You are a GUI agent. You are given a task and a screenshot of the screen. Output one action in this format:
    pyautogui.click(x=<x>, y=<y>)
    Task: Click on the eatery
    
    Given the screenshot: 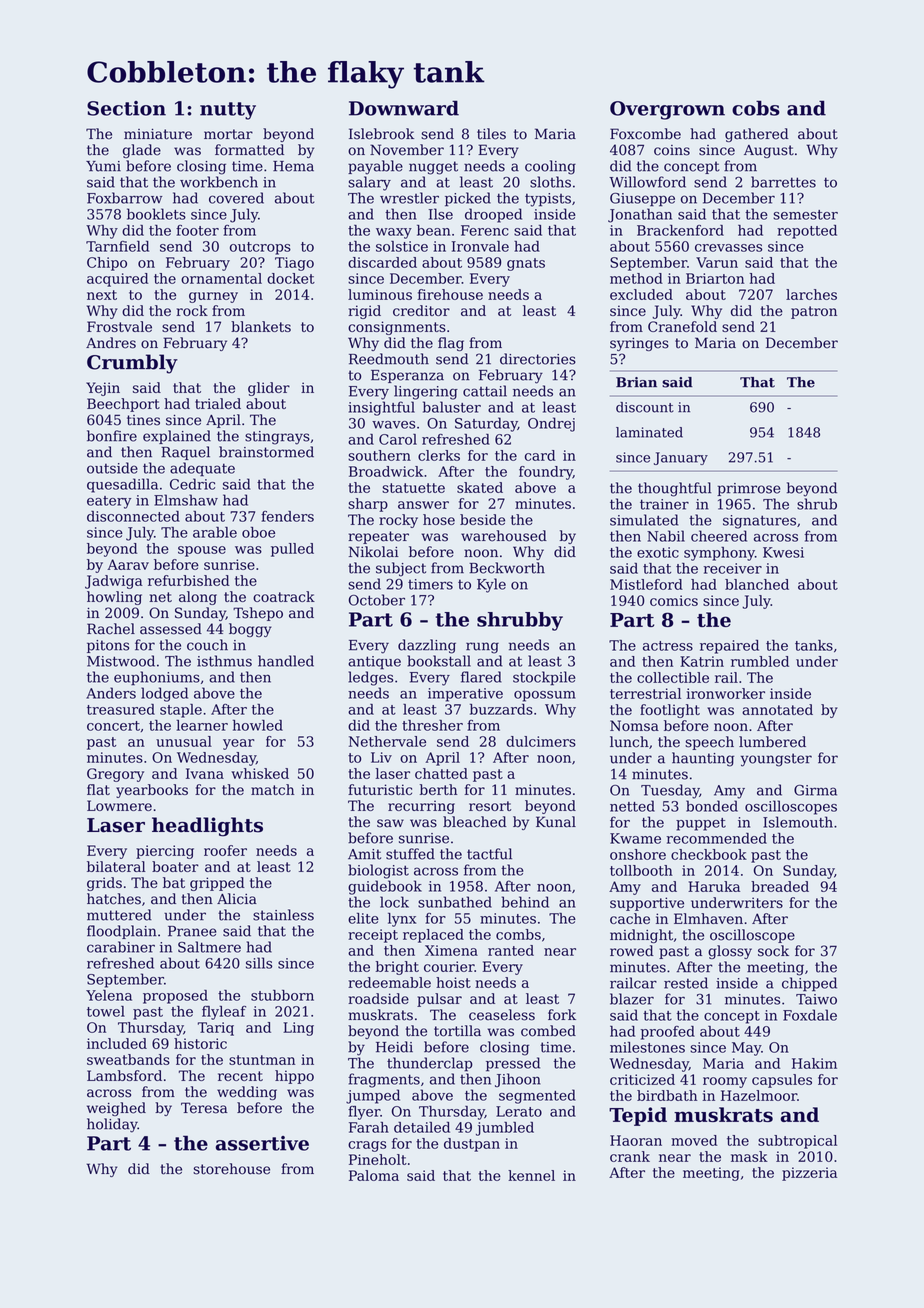 What is the action you would take?
    pyautogui.click(x=109, y=502)
